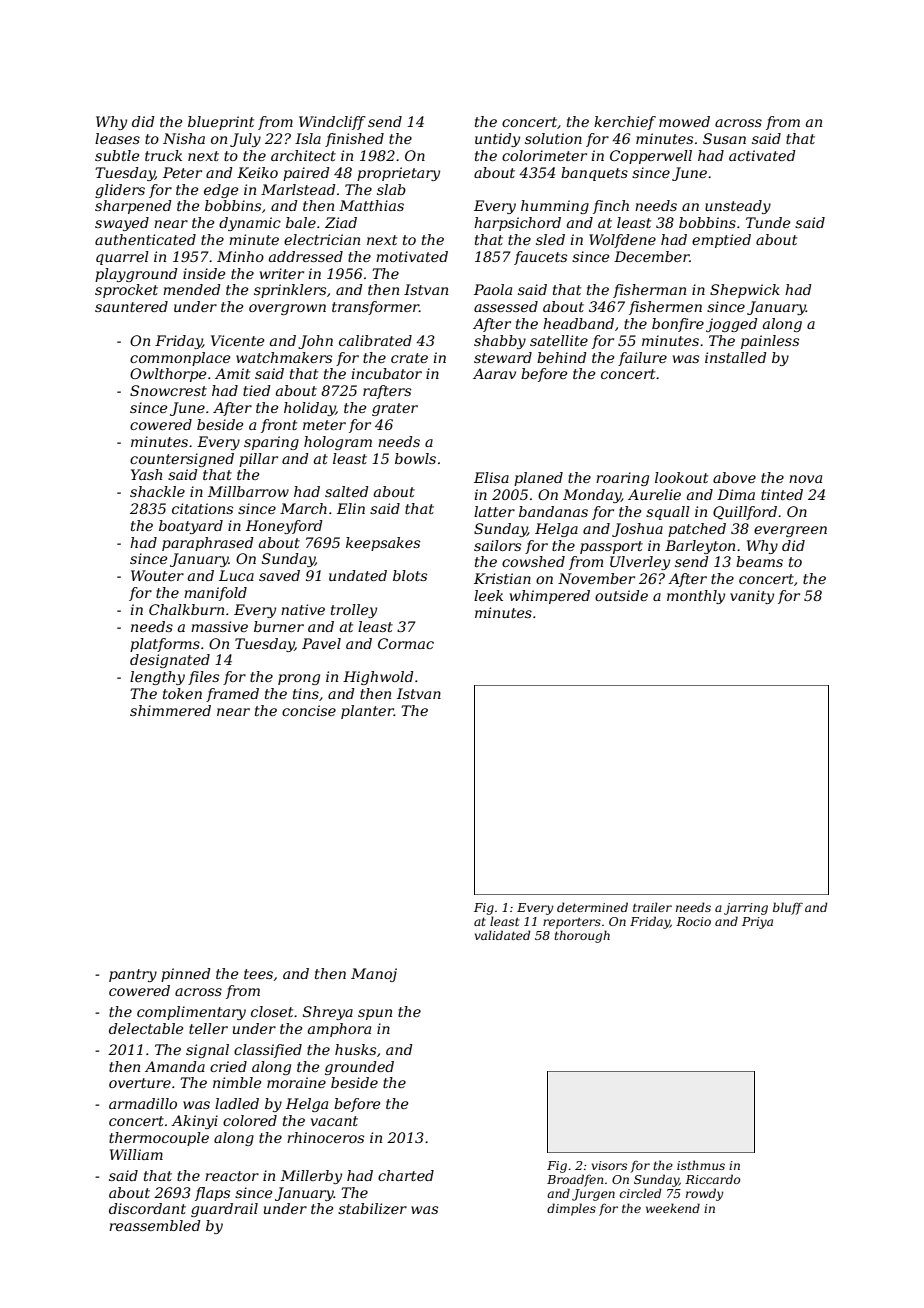 The height and width of the page is (1308, 924). I want to click on concise, so click(309, 710).
